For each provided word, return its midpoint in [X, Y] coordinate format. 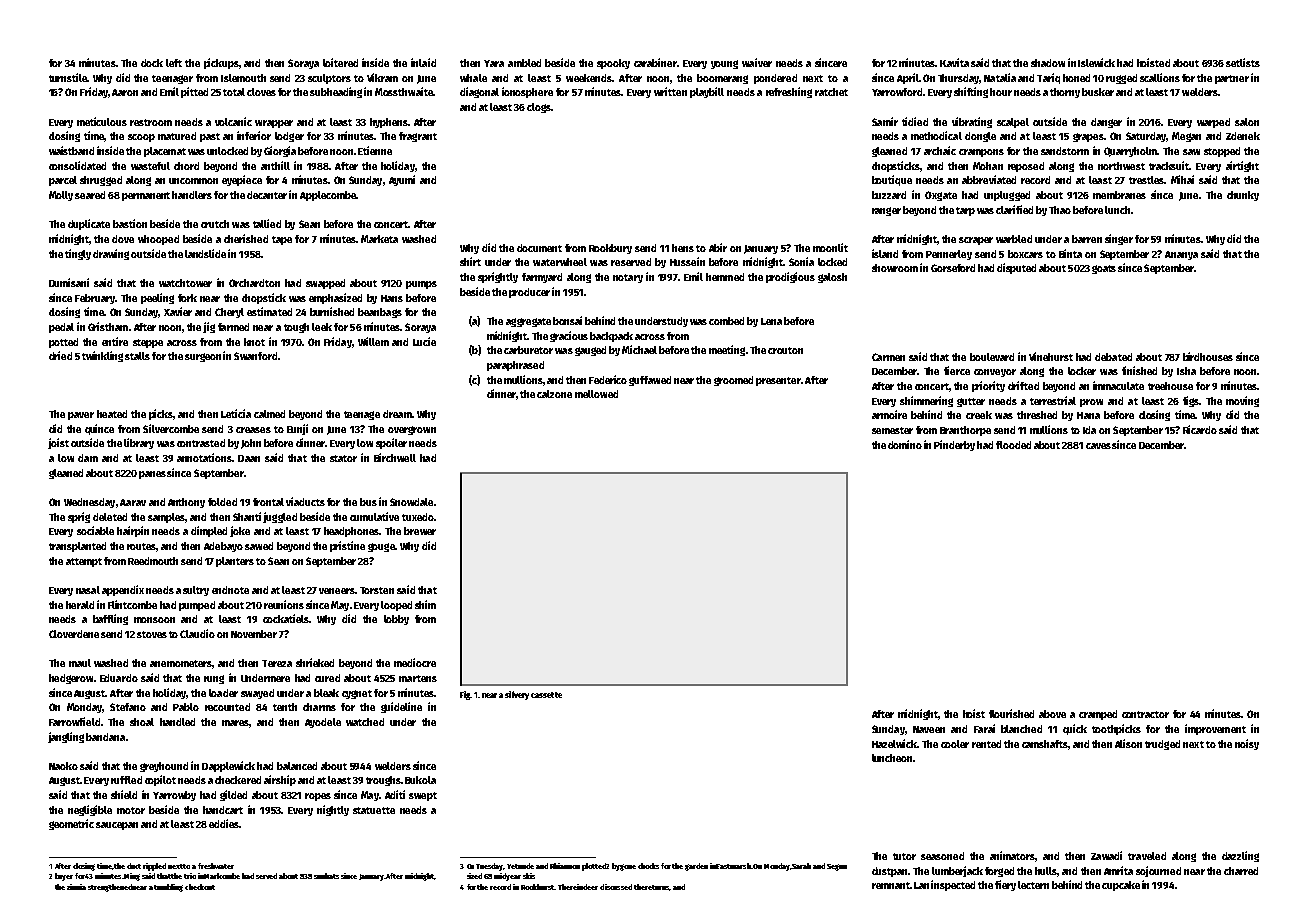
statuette [374, 810]
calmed [269, 414]
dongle [980, 137]
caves [1098, 446]
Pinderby [954, 445]
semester [892, 430]
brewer [420, 531]
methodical [936, 135]
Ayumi [402, 180]
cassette [546, 695]
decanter [267, 195]
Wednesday [89, 503]
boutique [892, 180]
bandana [105, 737]
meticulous [102, 121]
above [1052, 714]
